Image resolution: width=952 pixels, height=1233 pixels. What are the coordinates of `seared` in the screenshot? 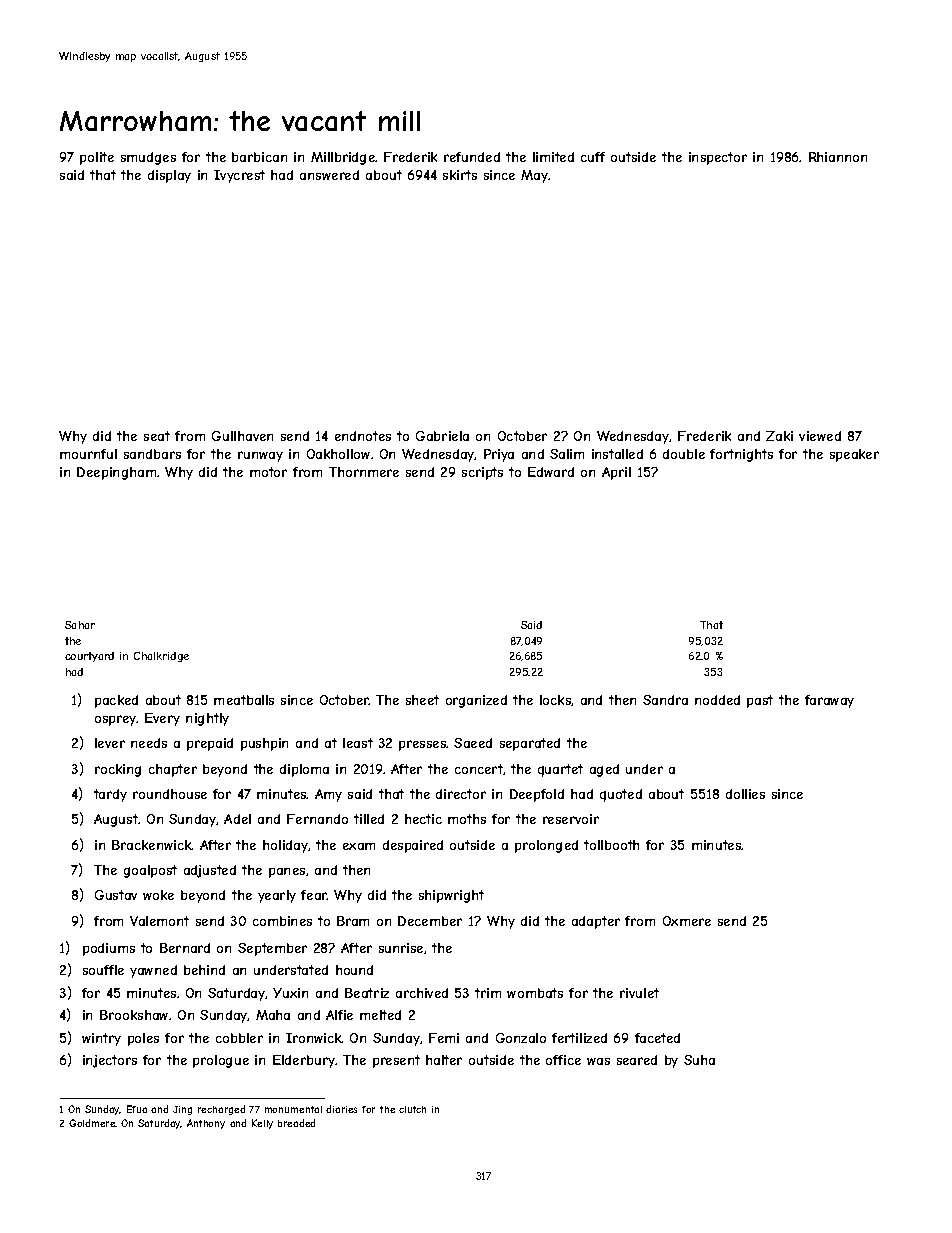 It's located at (637, 1060).
